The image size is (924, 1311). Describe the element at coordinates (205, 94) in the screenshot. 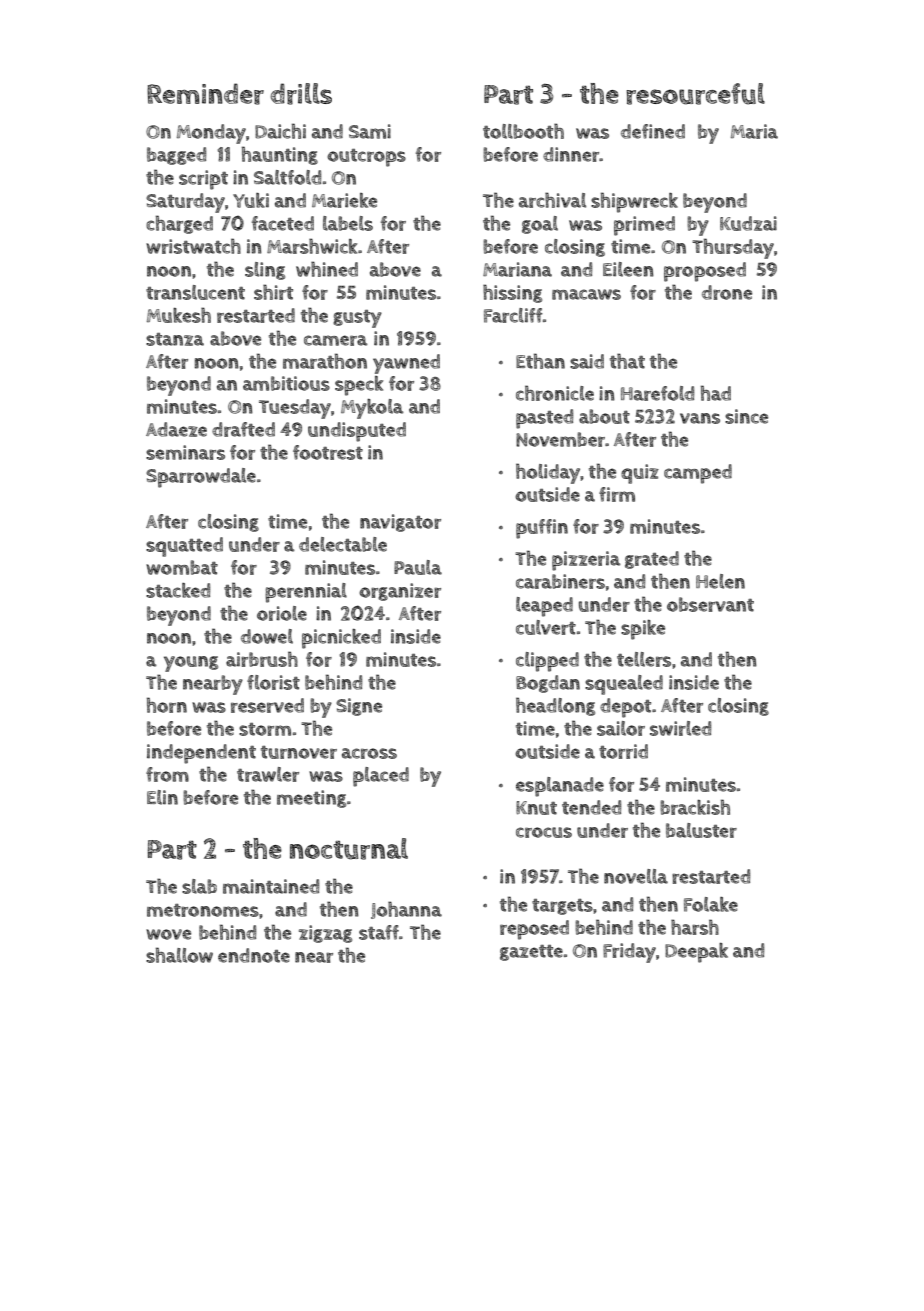

I see `Reminder` at that location.
